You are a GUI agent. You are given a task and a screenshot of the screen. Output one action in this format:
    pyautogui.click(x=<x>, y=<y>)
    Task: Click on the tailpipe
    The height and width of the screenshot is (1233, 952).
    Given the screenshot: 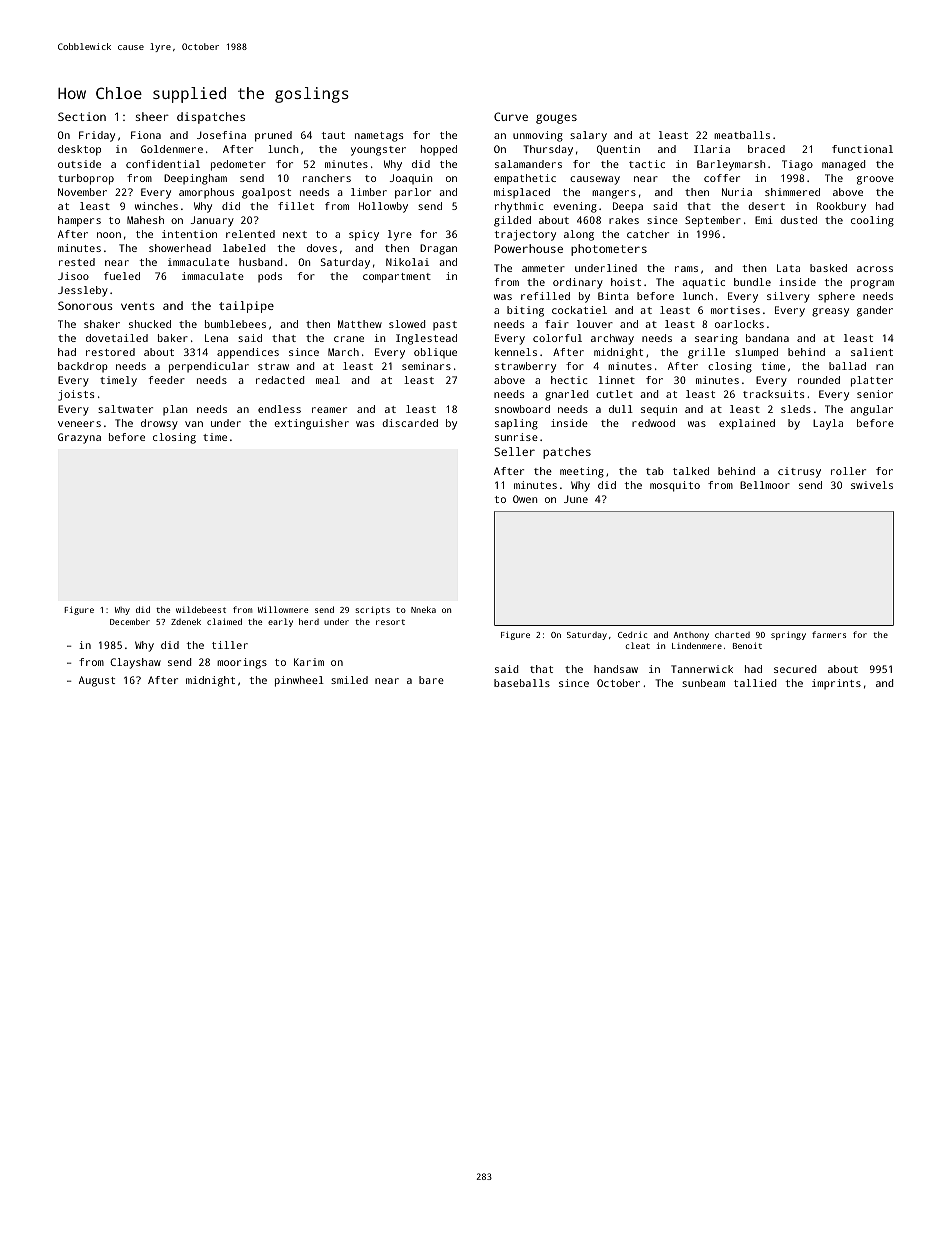 What is the action you would take?
    pyautogui.click(x=246, y=307)
